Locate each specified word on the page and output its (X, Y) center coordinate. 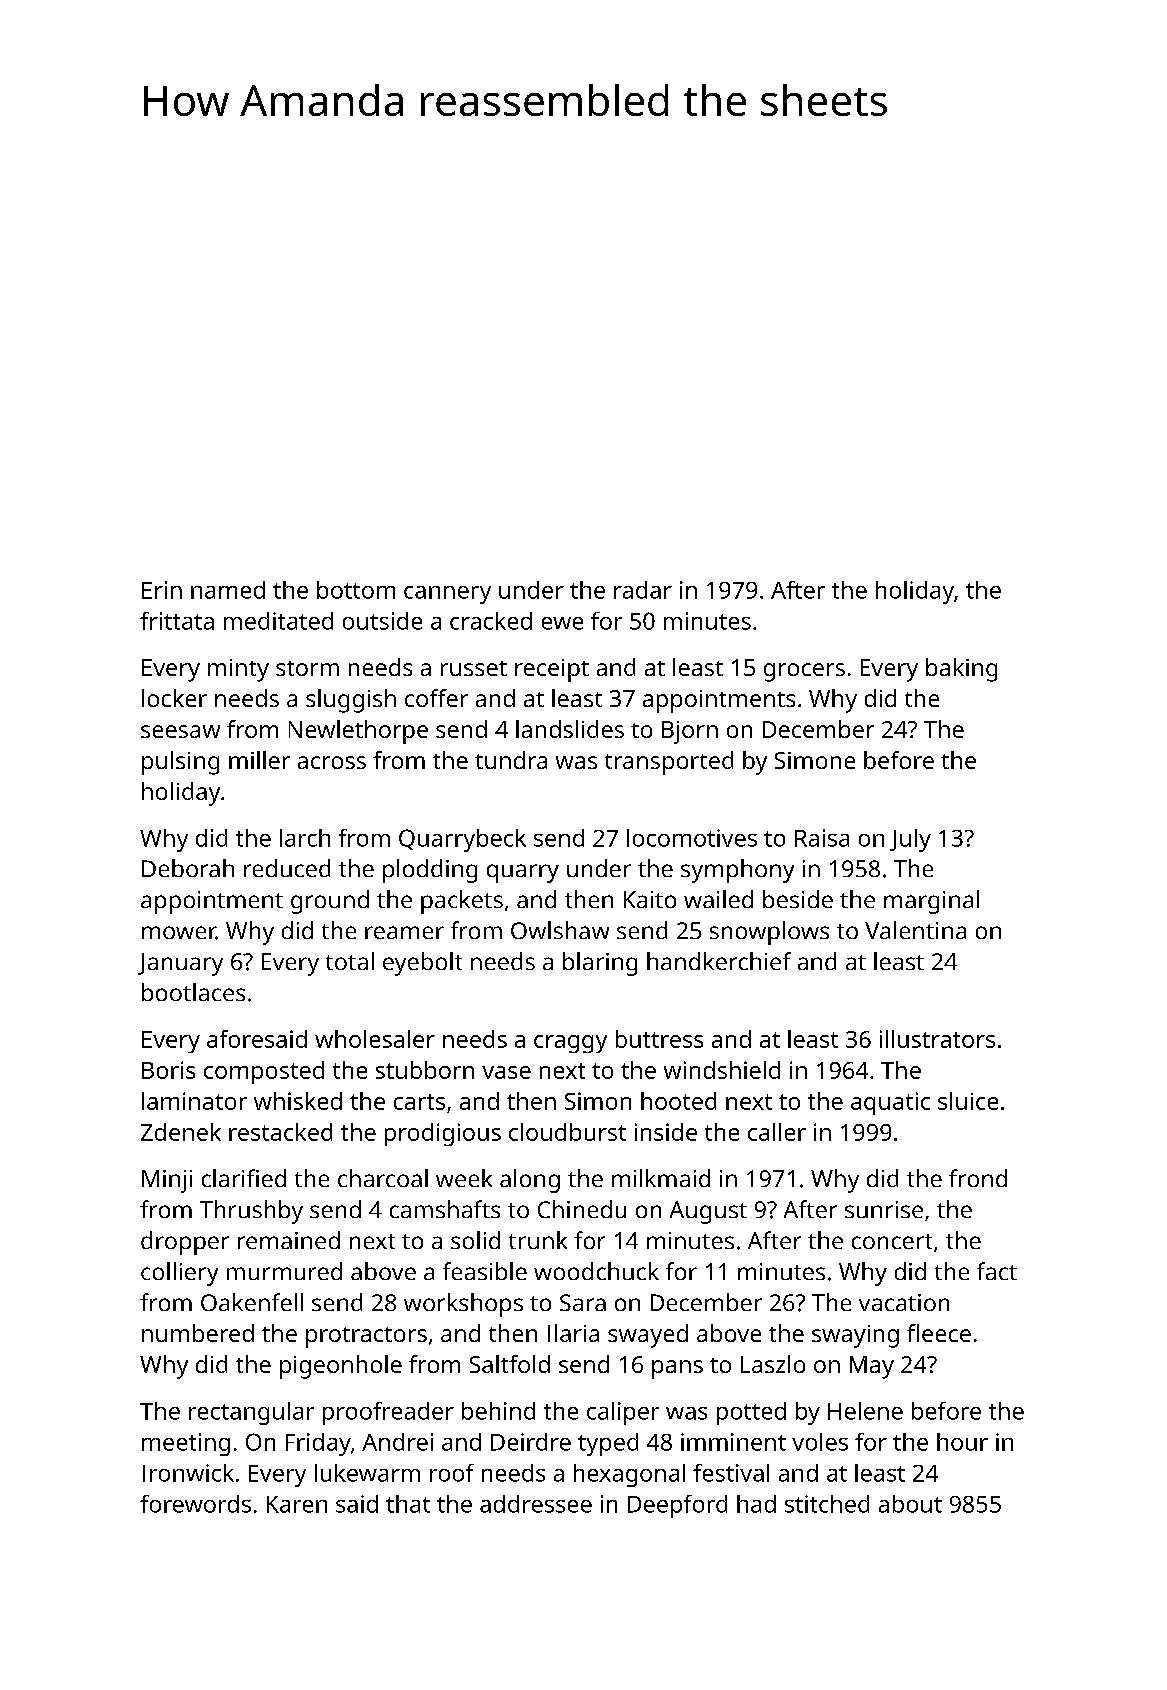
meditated (278, 621)
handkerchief (719, 961)
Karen (297, 1504)
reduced (287, 868)
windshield (722, 1070)
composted (264, 1072)
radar (643, 590)
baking (961, 670)
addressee (536, 1504)
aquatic (890, 1103)
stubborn (425, 1070)
